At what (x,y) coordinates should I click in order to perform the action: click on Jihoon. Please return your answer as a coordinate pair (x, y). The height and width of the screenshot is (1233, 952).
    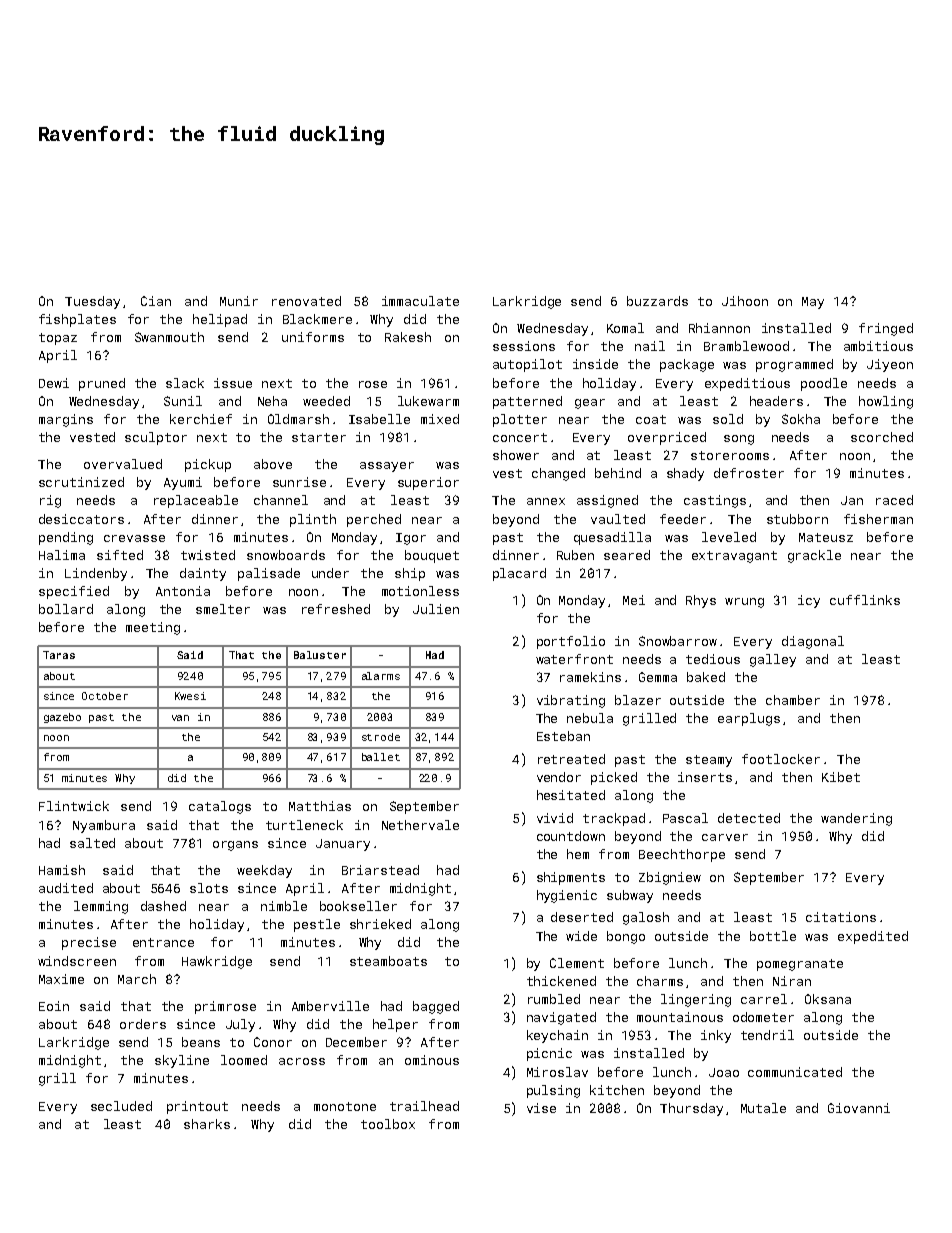
    Looking at the image, I should click on (745, 301).
